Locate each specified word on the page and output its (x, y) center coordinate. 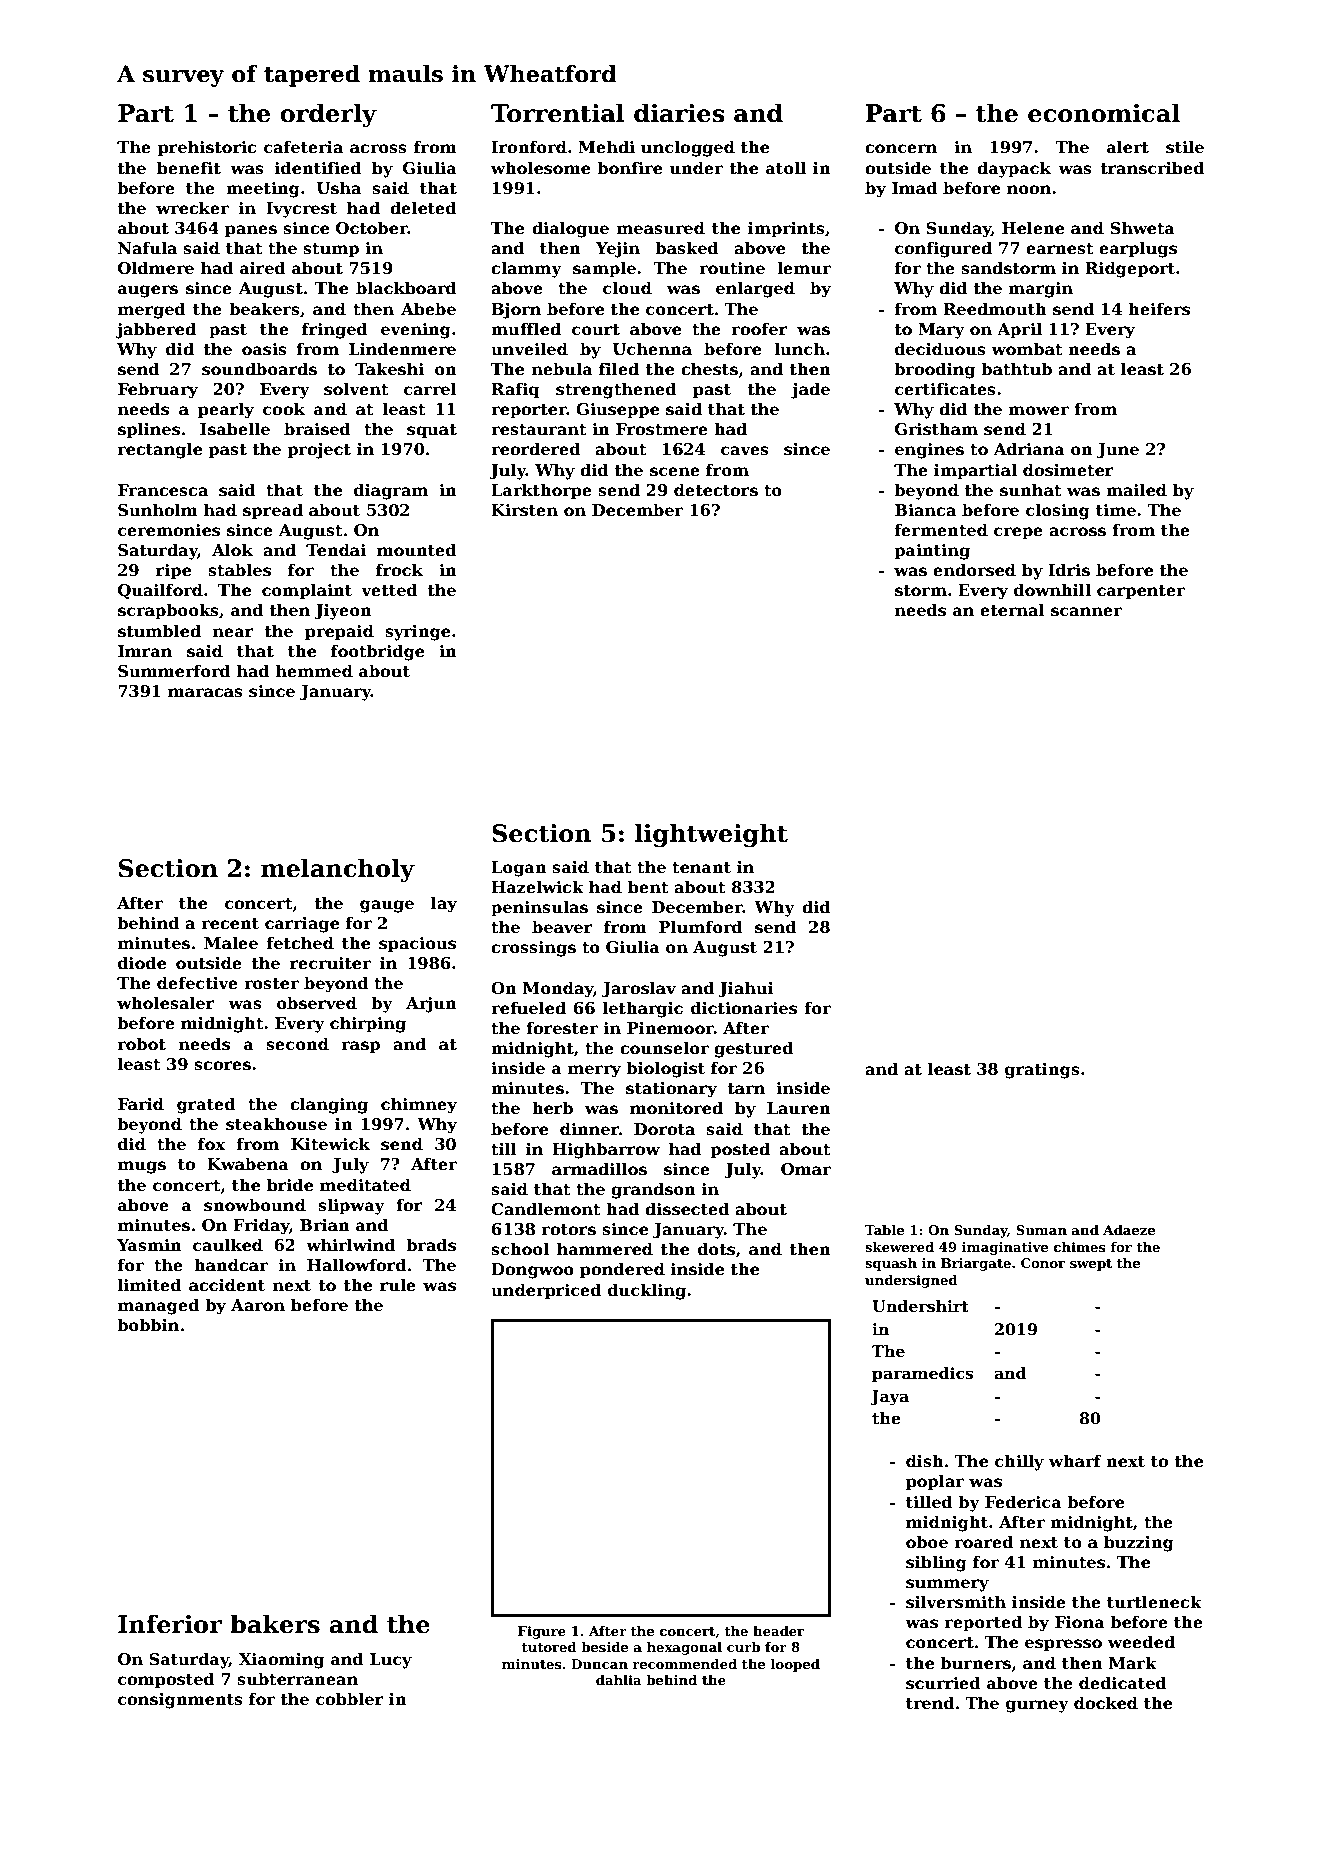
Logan (519, 869)
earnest (1060, 249)
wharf (1075, 1460)
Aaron (258, 1305)
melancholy (338, 870)
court (596, 330)
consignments (180, 1701)
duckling (647, 1291)
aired (263, 268)
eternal (1012, 610)
